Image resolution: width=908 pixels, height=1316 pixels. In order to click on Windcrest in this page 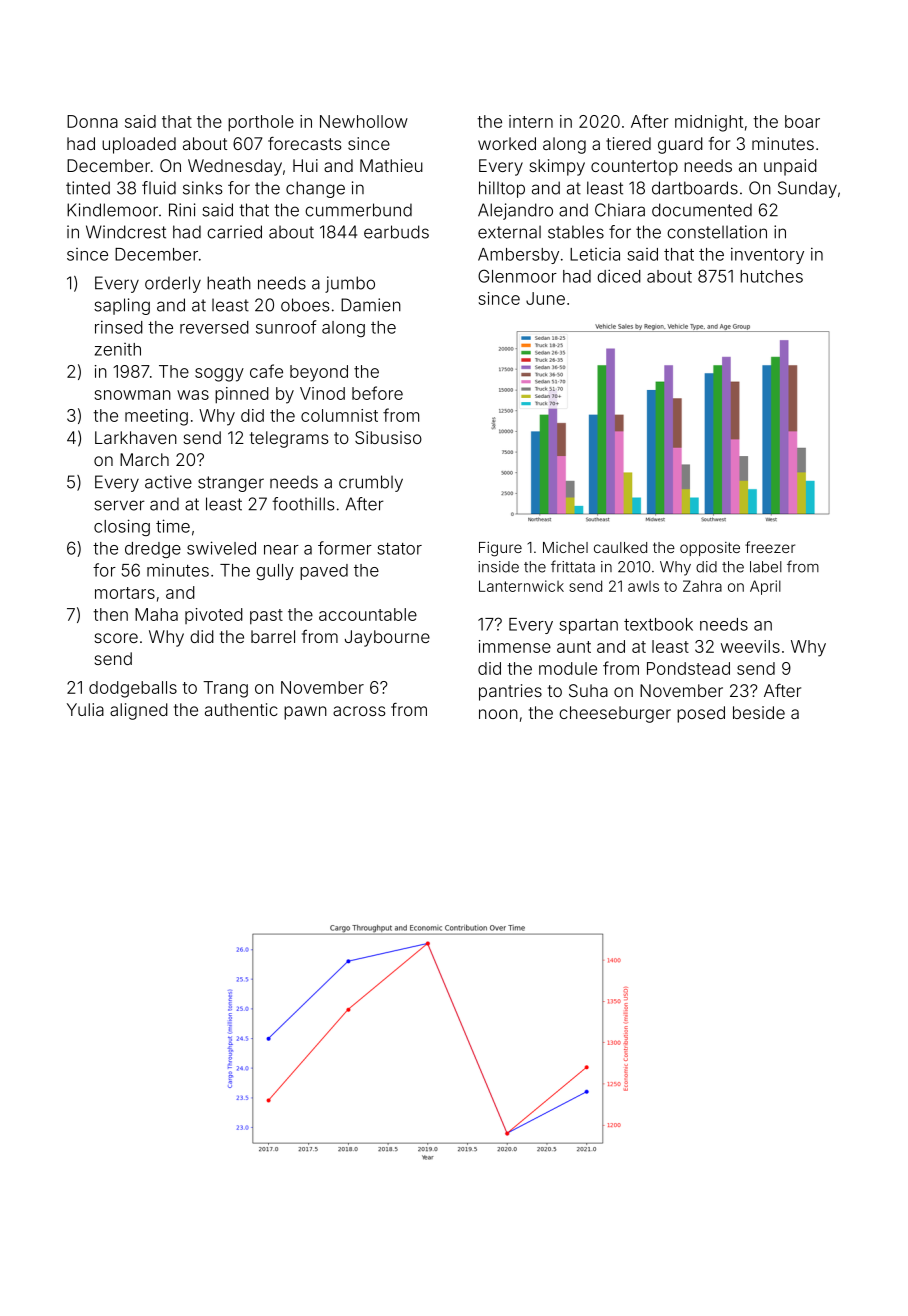, I will do `click(126, 232)`.
